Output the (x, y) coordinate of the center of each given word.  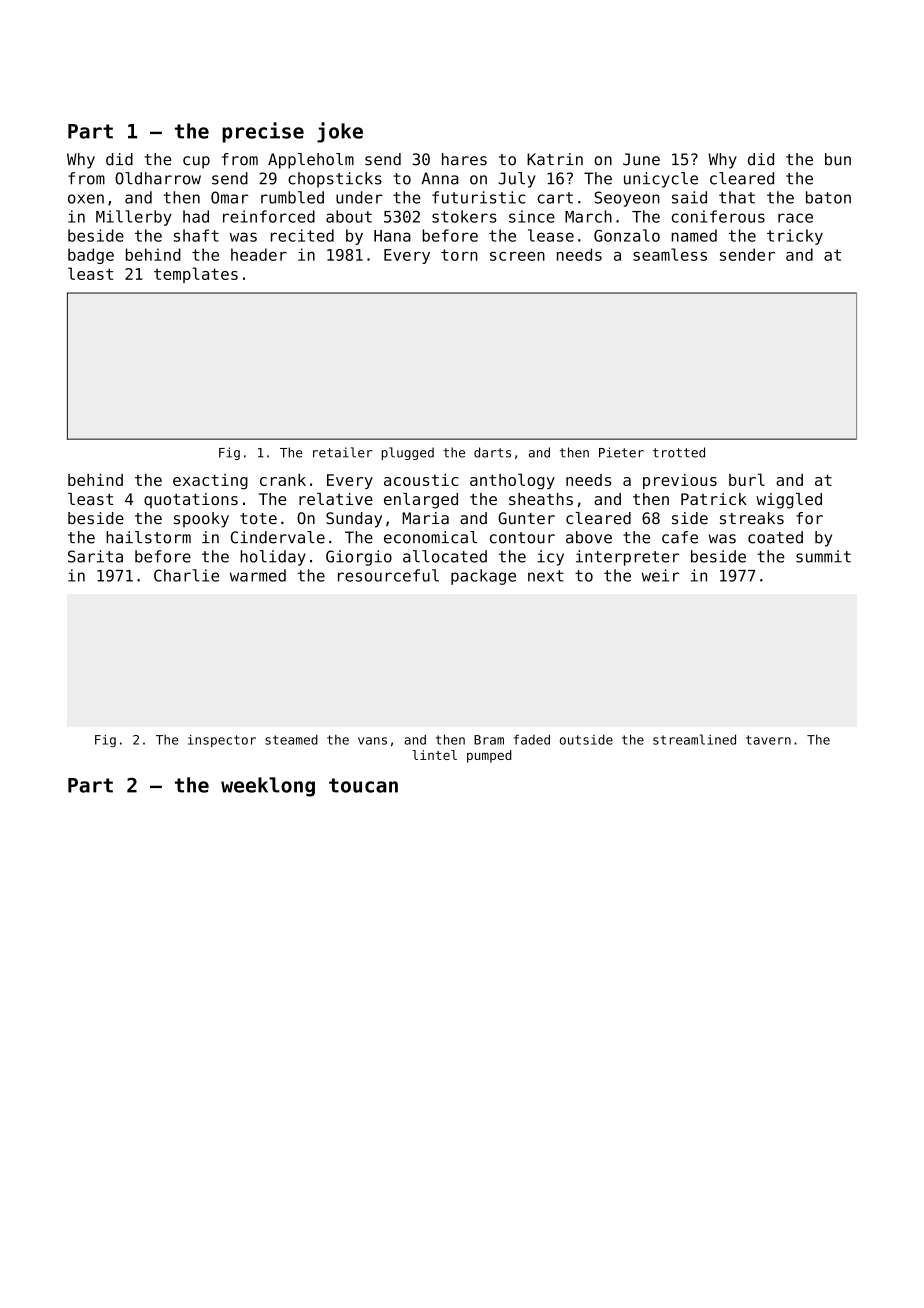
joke (340, 132)
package (483, 577)
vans (372, 741)
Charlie (186, 575)
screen (517, 256)
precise (263, 132)
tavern (768, 740)
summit (823, 556)
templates (196, 275)
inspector (222, 740)
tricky (795, 237)
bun (838, 159)
